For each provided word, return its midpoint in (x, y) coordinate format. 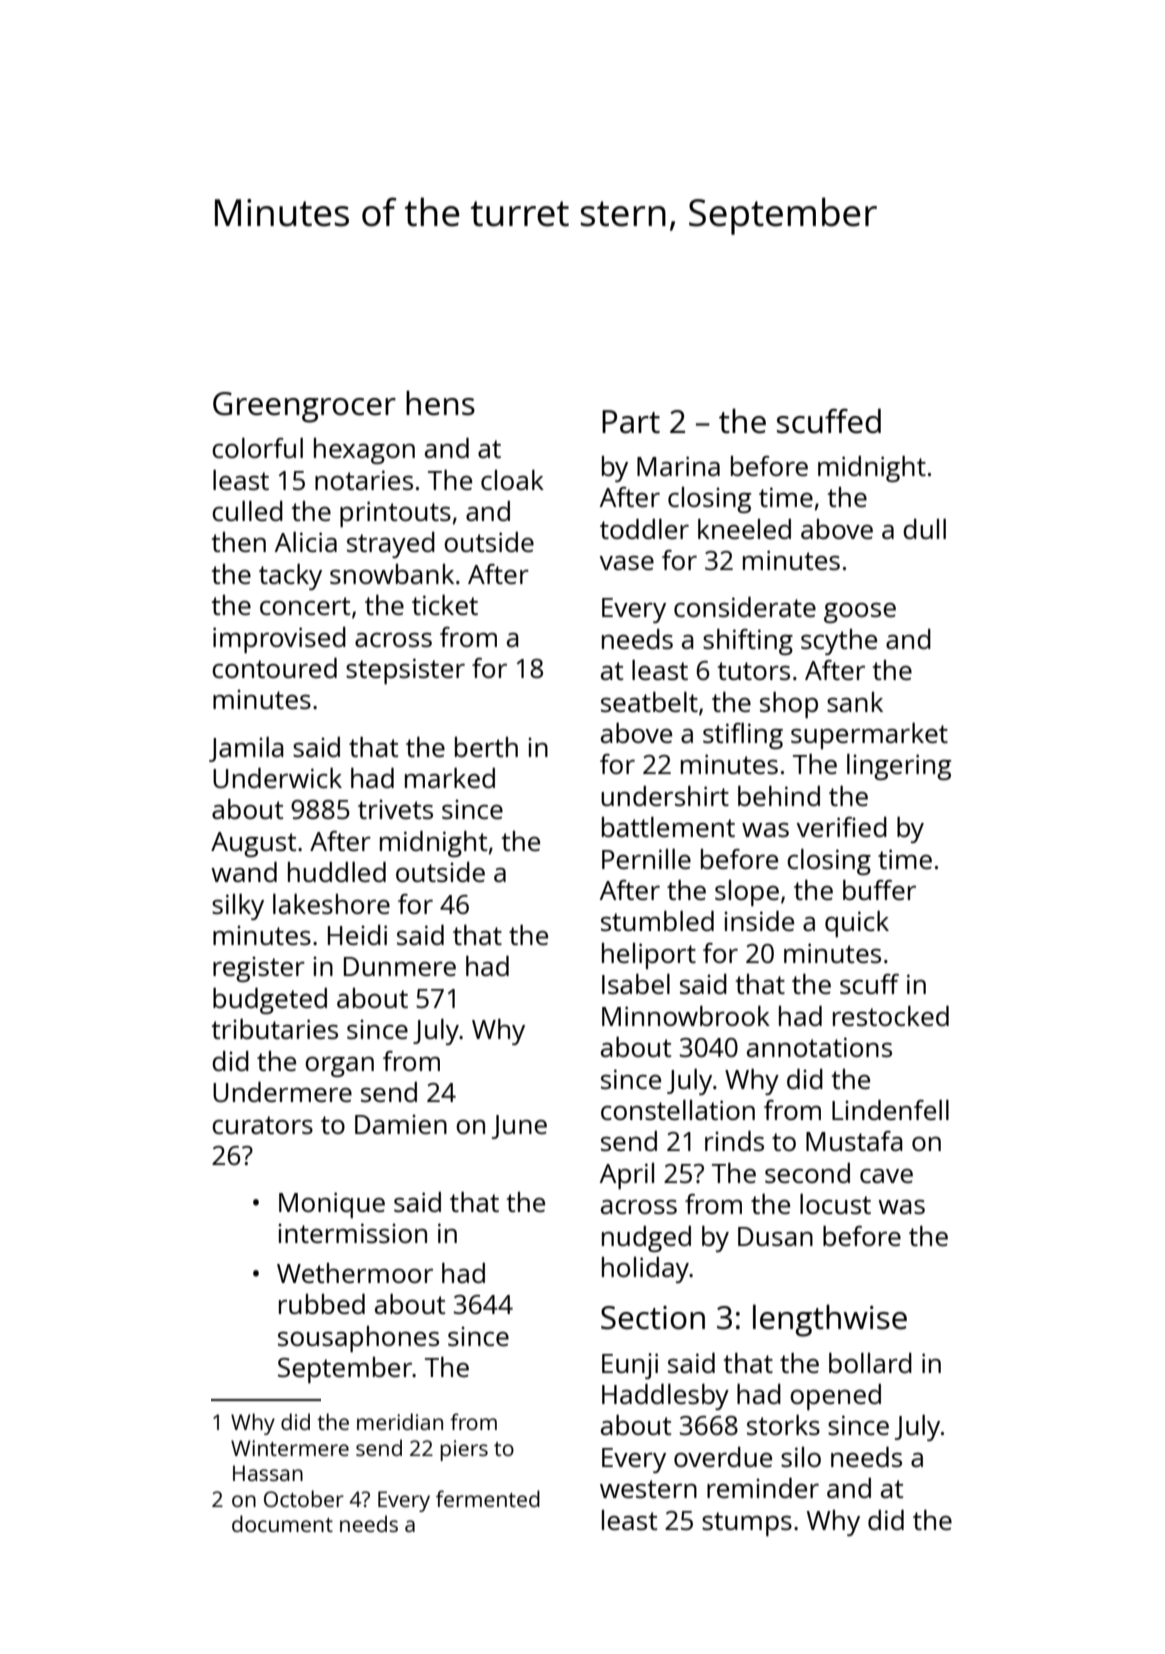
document (282, 1523)
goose (860, 613)
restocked (891, 1016)
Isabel (636, 984)
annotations (819, 1047)
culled (247, 511)
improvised (279, 640)
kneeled (744, 529)
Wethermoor (355, 1273)
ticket (445, 605)
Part (631, 422)
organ (339, 1067)
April (627, 1176)
